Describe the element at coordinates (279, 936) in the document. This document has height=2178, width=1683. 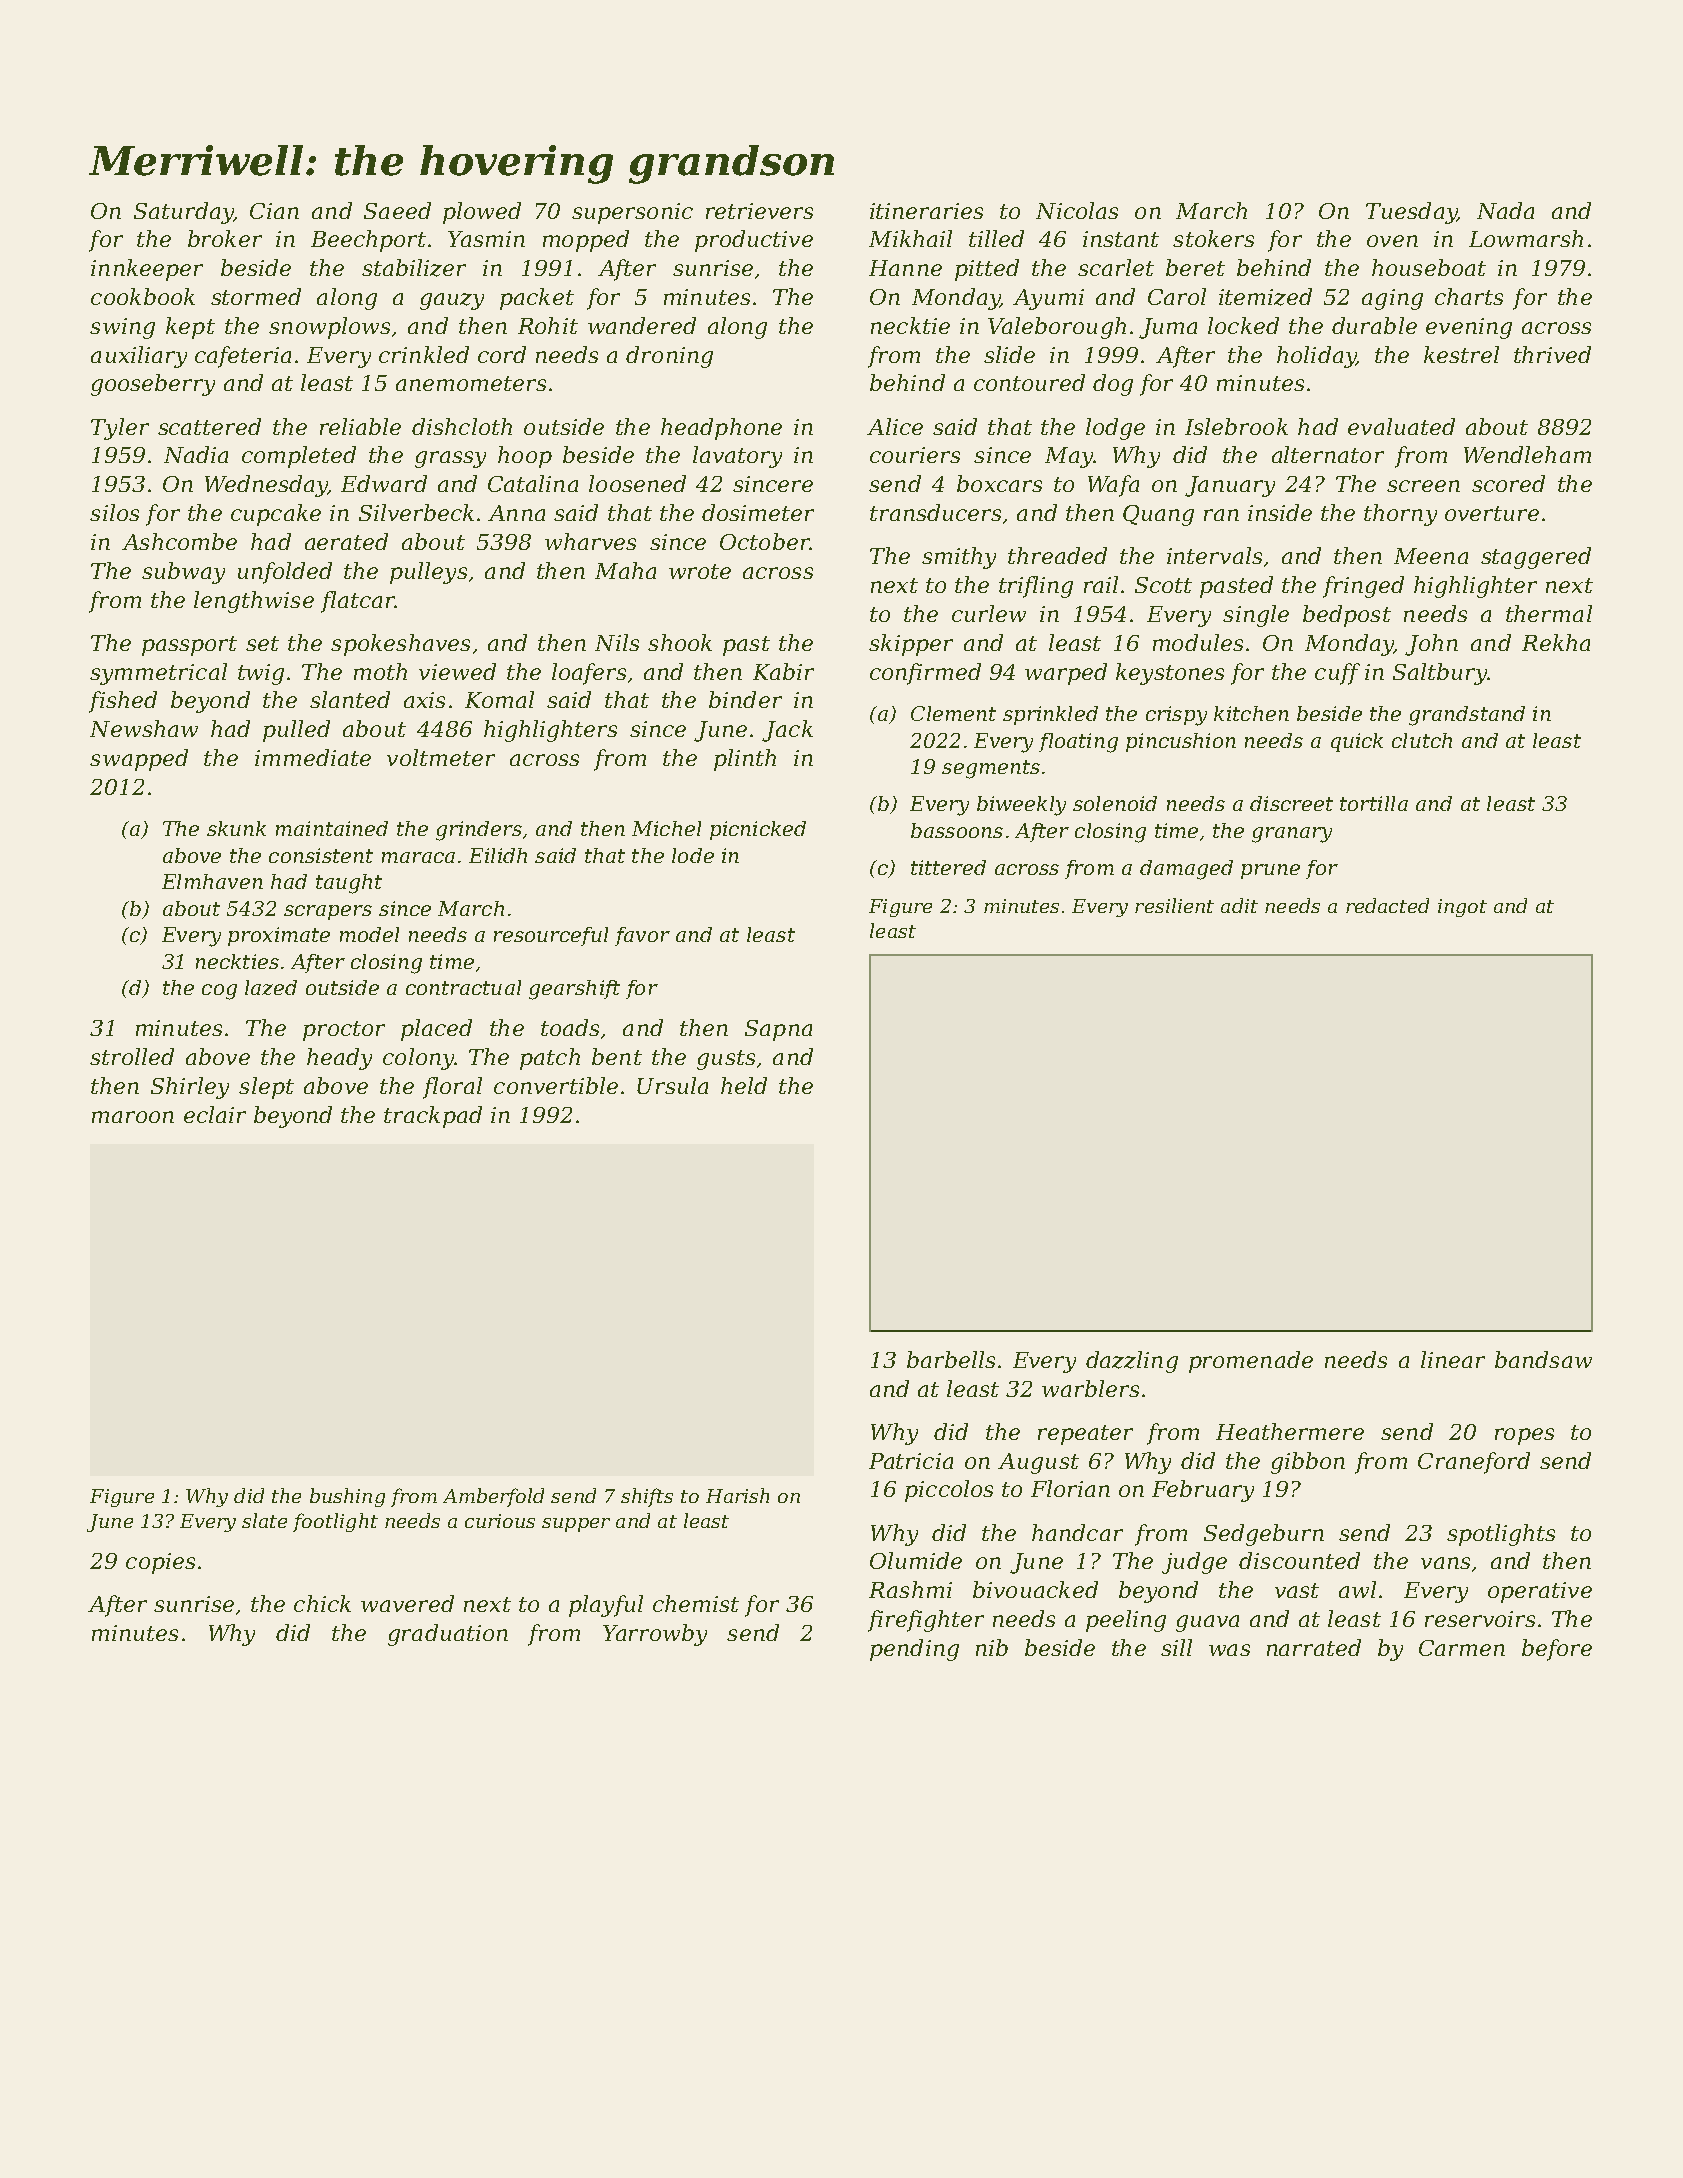
I see `proximate` at that location.
